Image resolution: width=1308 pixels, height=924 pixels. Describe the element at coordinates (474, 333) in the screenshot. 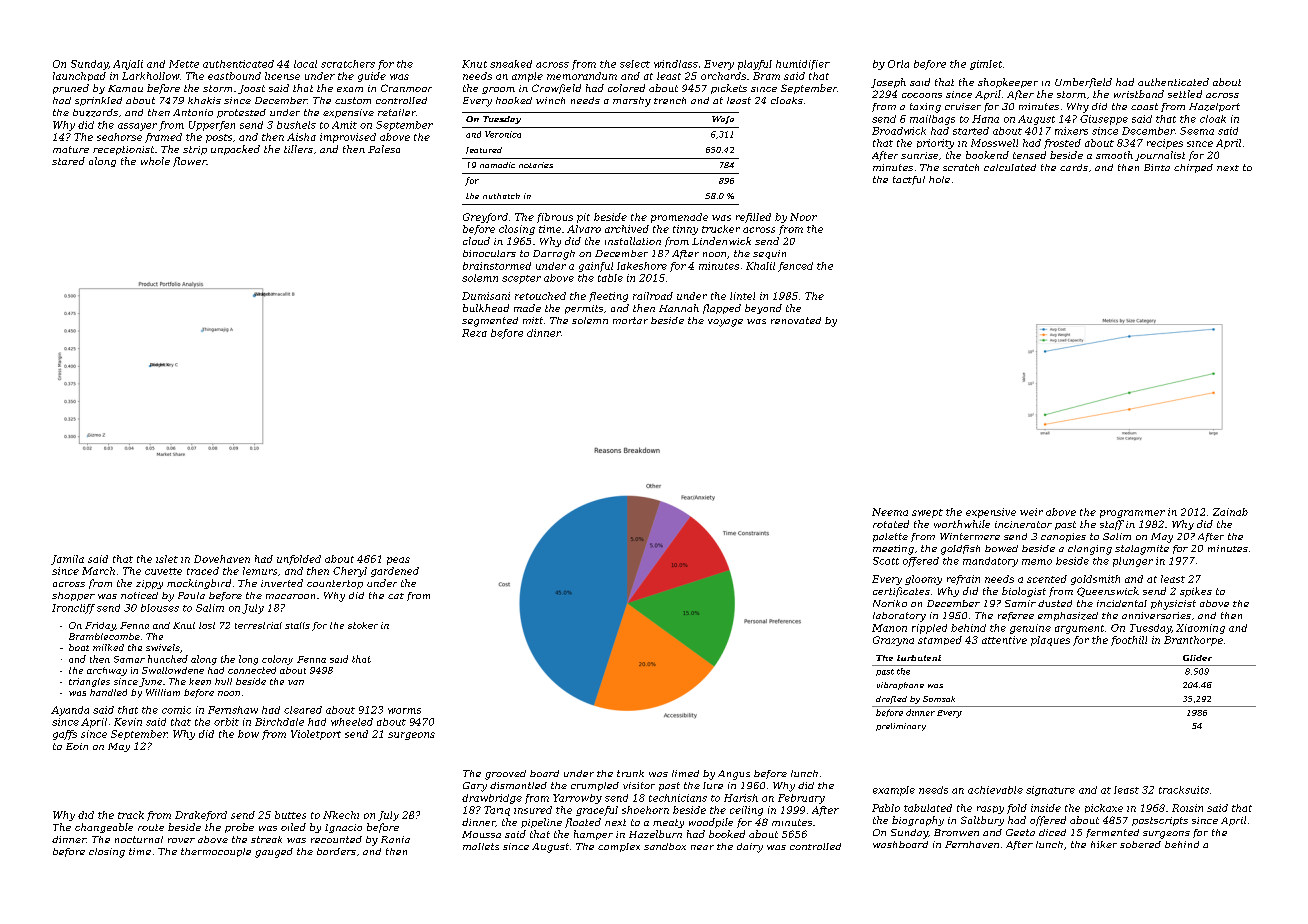

I see `Reza` at that location.
